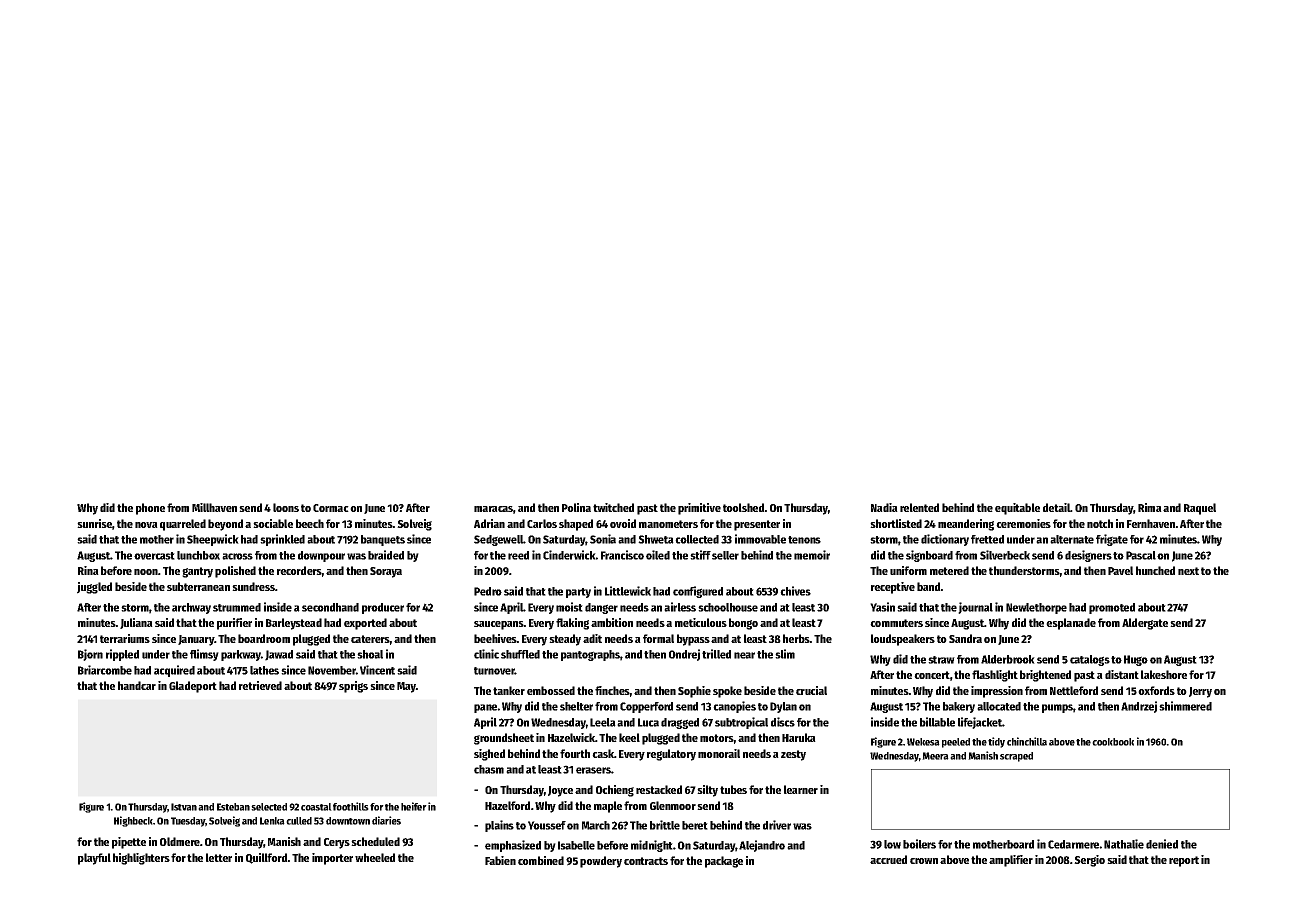  What do you see at coordinates (760, 539) in the document?
I see `immovable` at bounding box center [760, 539].
